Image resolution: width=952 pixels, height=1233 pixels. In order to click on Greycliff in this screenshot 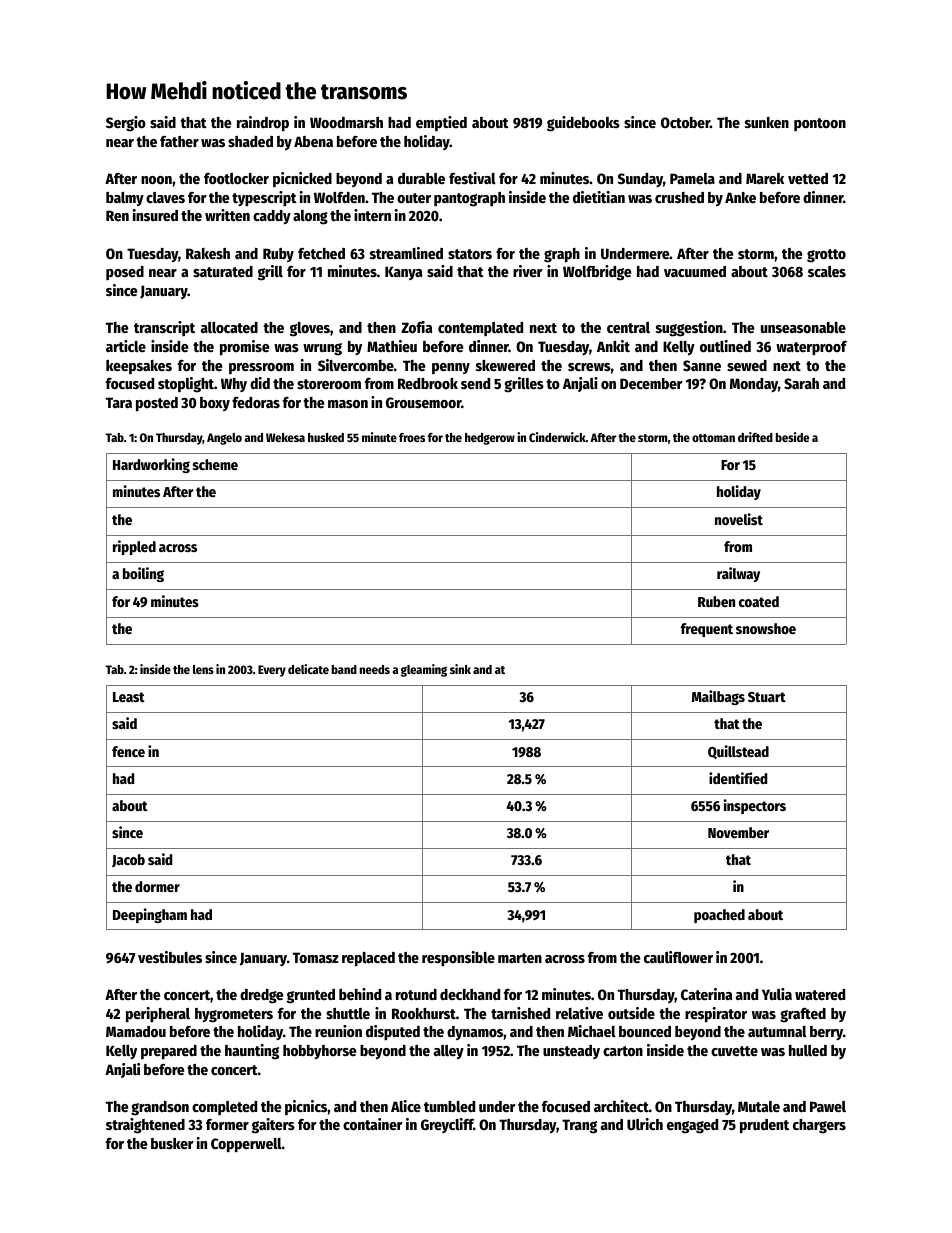, I will do `click(447, 1125)`.
